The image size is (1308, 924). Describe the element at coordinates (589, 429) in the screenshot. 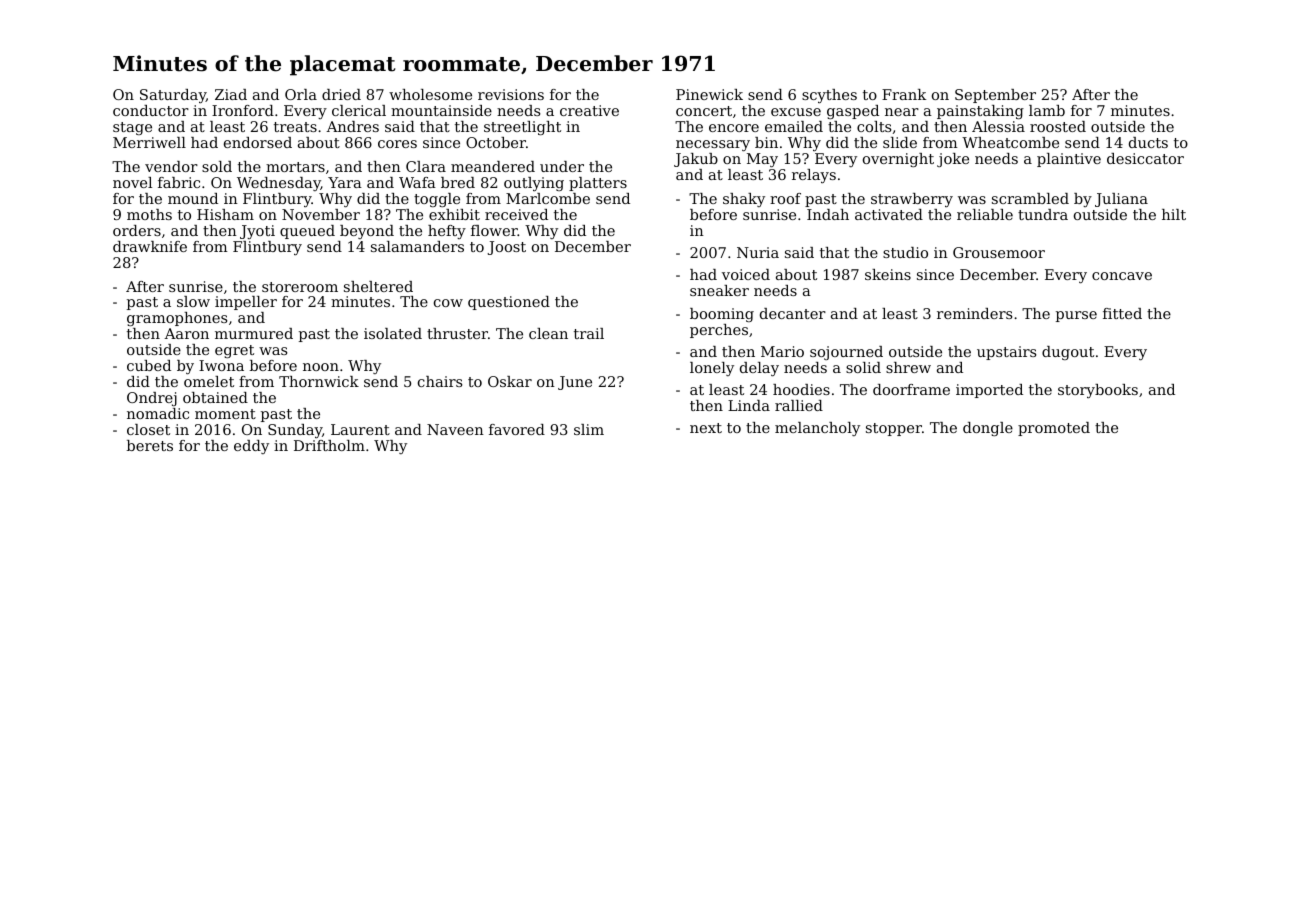

I see `slim` at that location.
